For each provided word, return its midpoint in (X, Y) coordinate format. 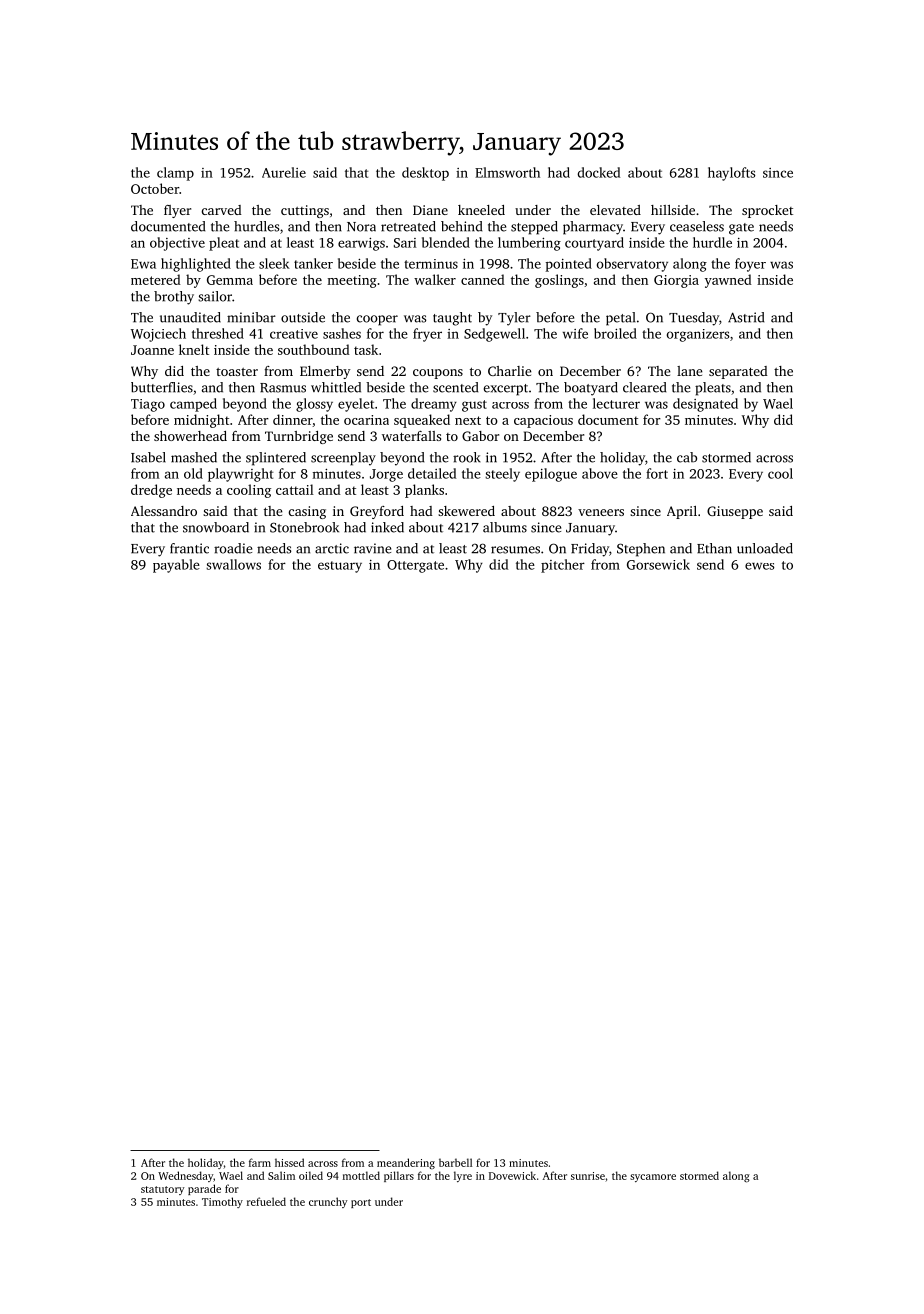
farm (260, 1162)
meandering (406, 1164)
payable (176, 566)
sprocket (767, 211)
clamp (175, 174)
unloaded (765, 548)
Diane (430, 210)
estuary (340, 567)
